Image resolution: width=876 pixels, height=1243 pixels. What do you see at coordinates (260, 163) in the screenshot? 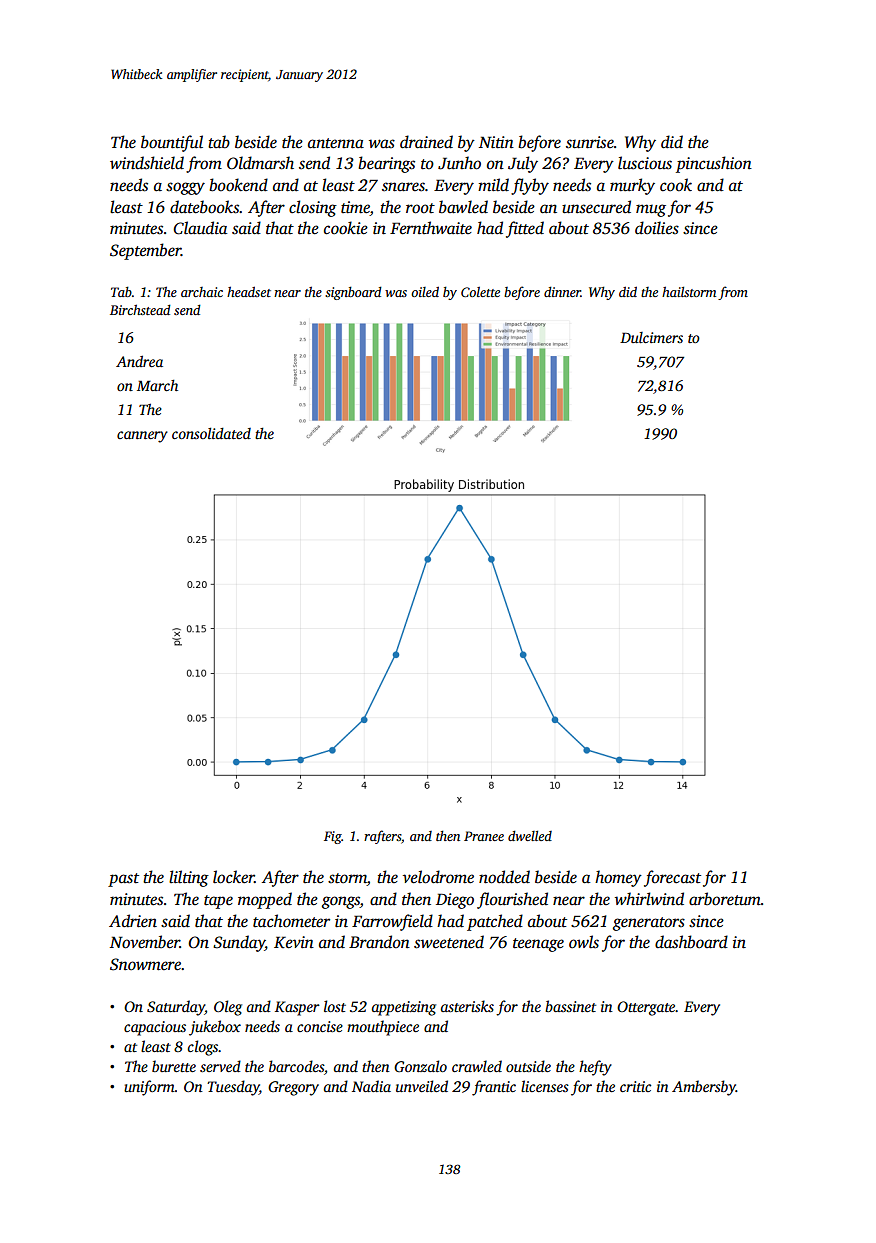
I see `Oldmarsh` at bounding box center [260, 163].
